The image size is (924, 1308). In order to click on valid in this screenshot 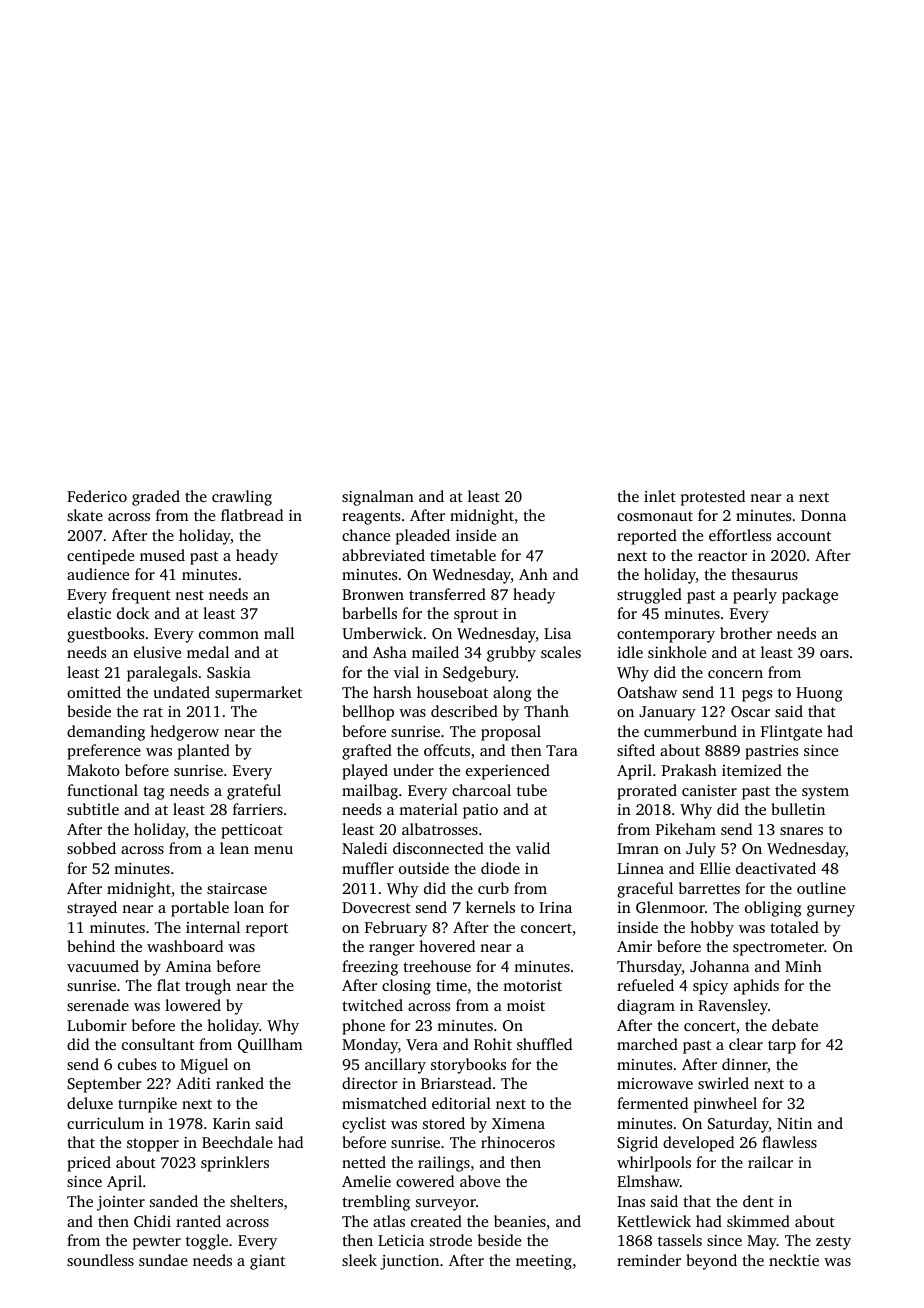, I will do `click(533, 848)`.
